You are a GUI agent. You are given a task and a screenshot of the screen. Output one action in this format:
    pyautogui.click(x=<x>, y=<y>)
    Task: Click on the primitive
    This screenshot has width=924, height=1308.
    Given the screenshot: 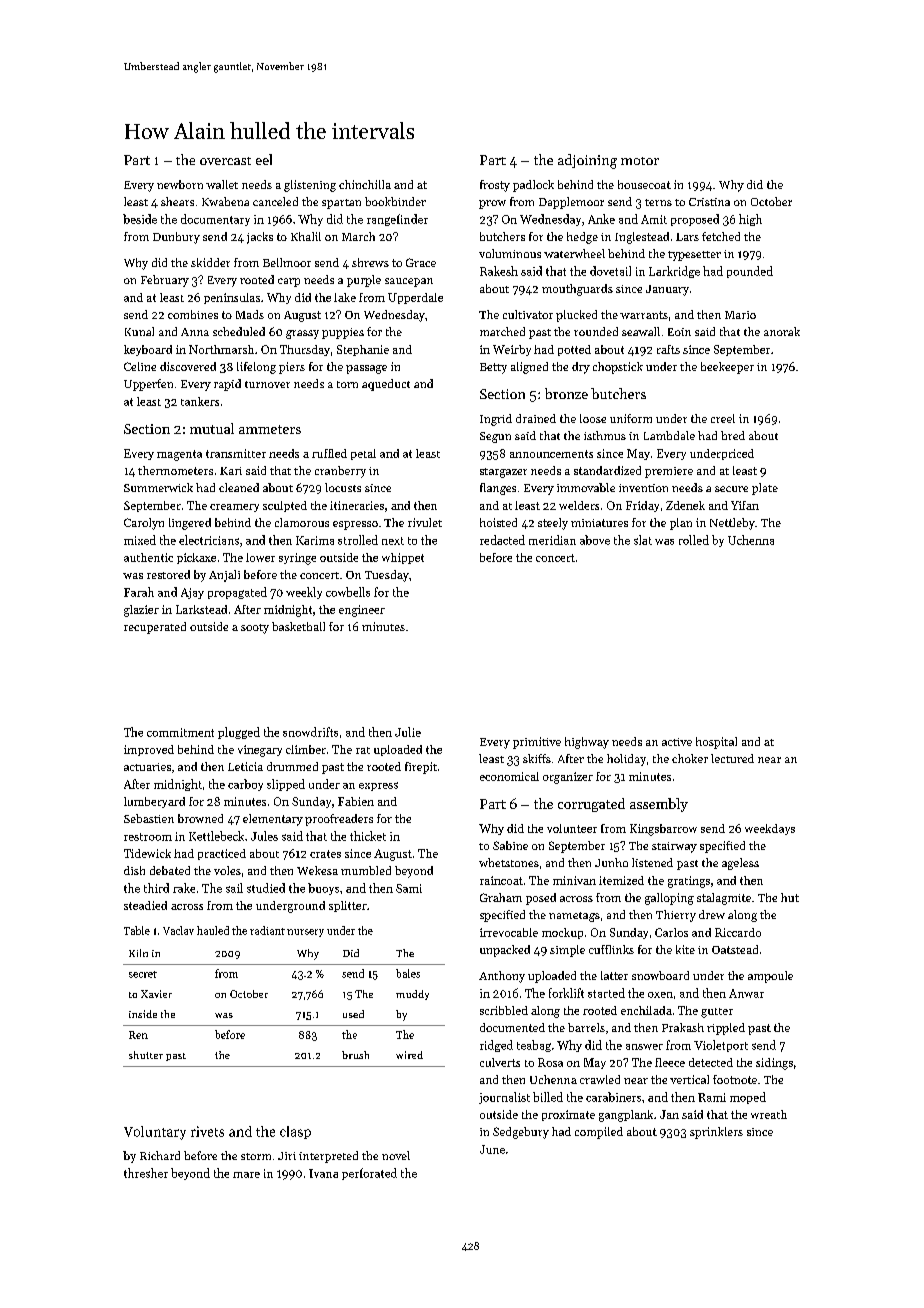 What is the action you would take?
    pyautogui.click(x=537, y=743)
